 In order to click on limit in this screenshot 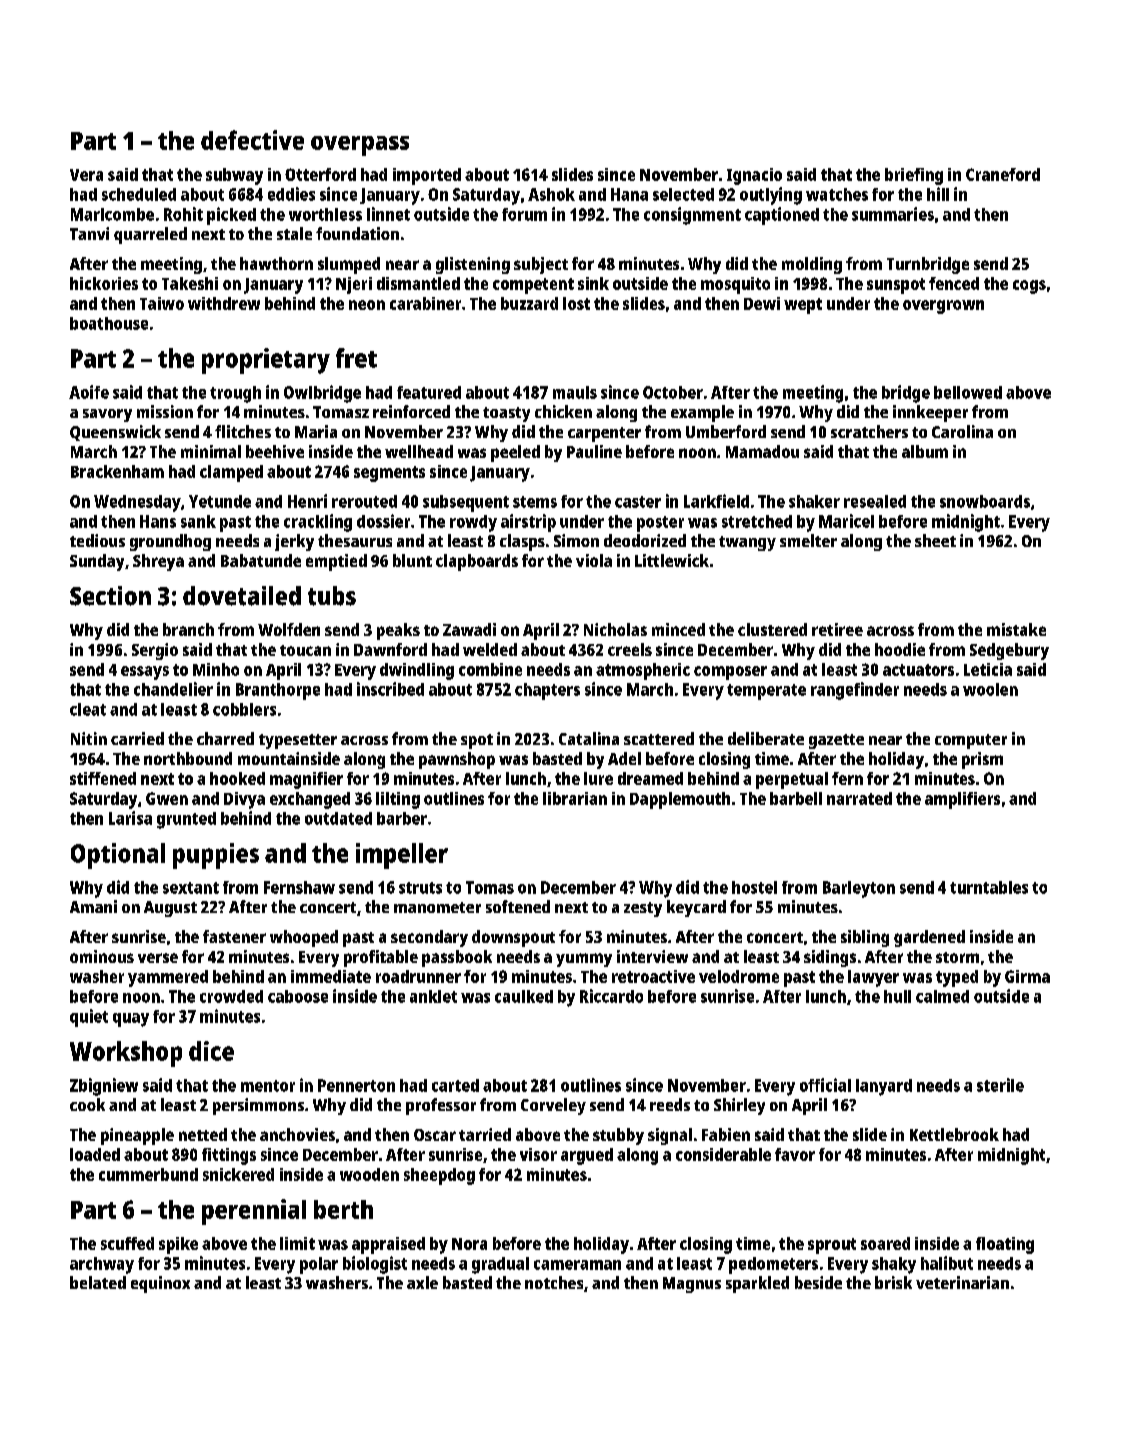, I will do `click(297, 1243)`.
